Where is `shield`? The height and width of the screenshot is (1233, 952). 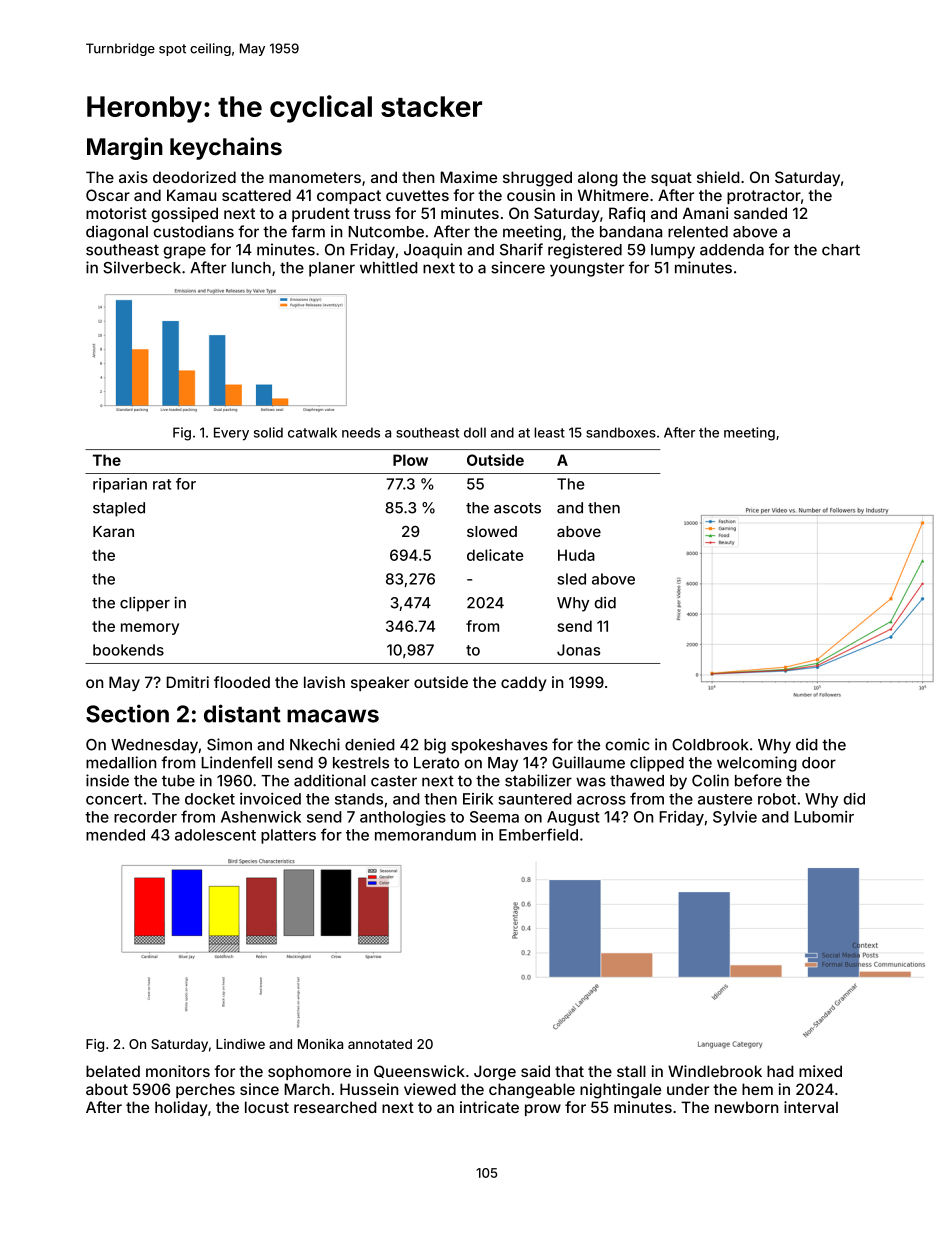 shield is located at coordinates (718, 177).
